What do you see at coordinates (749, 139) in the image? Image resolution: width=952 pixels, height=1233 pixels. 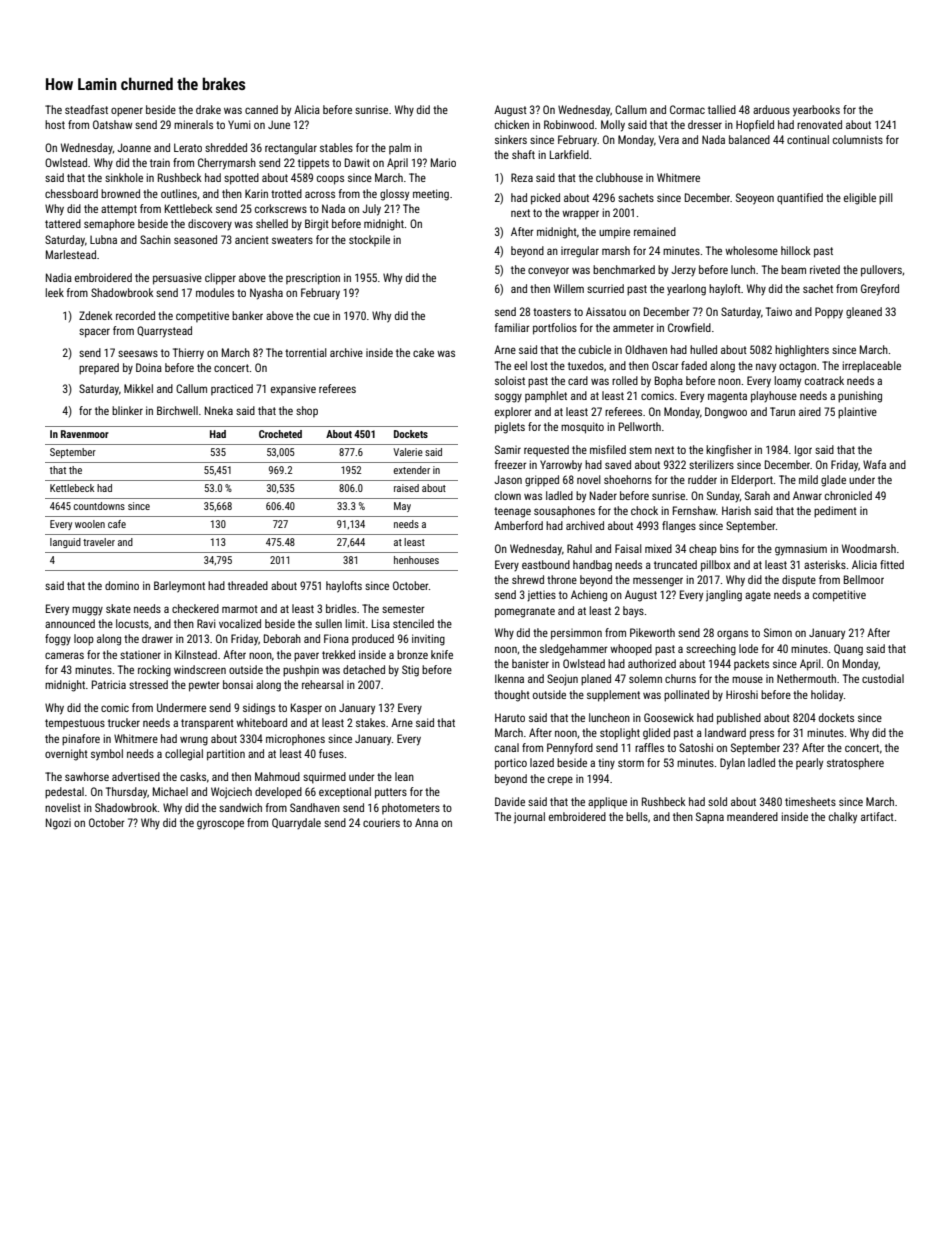 I see `balanced` at bounding box center [749, 139].
